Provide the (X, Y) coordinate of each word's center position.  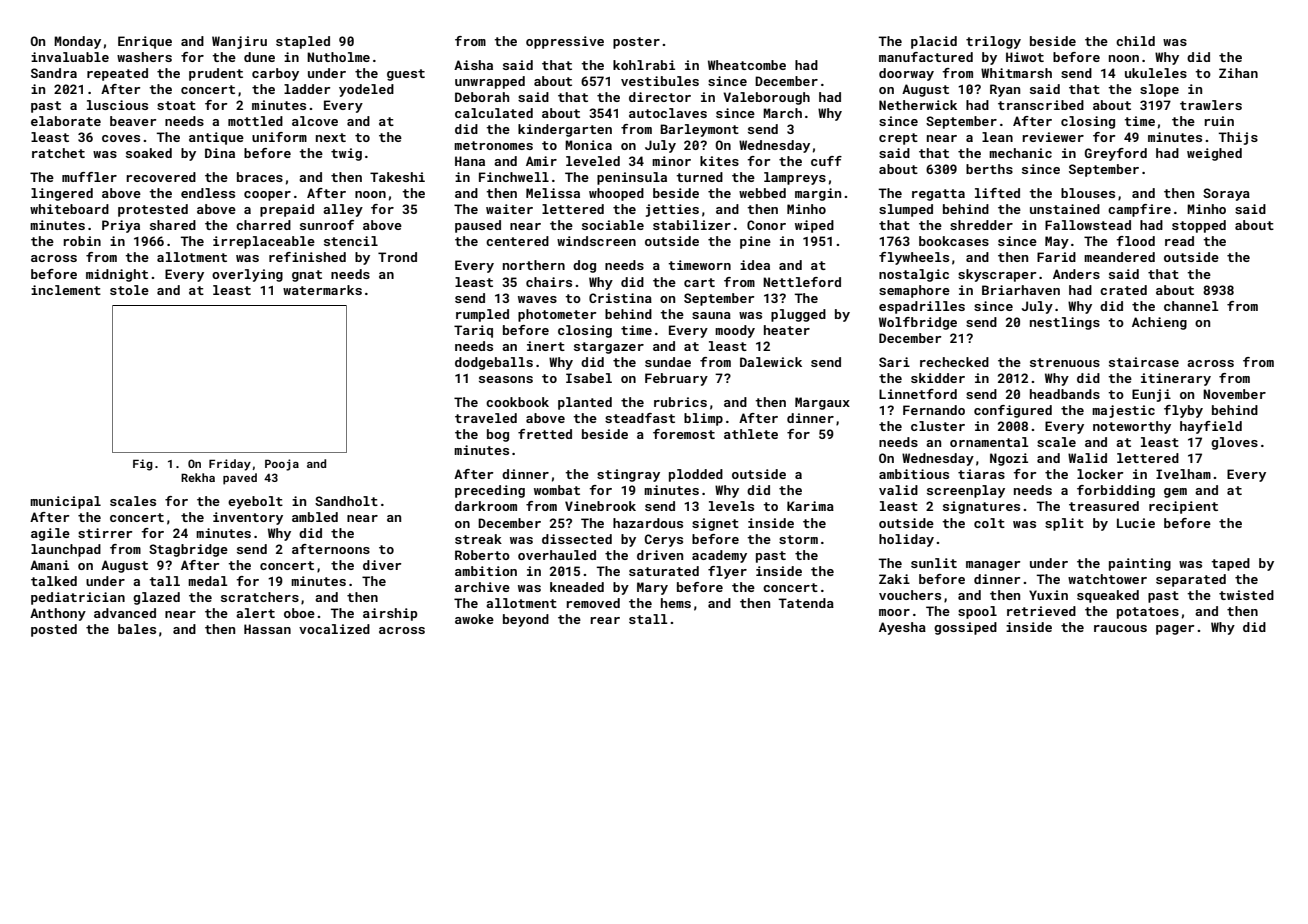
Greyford (1116, 154)
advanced (125, 613)
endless (208, 193)
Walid (1087, 458)
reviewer (1053, 137)
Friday (230, 465)
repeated (117, 74)
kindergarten (565, 130)
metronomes (493, 145)
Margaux (822, 403)
